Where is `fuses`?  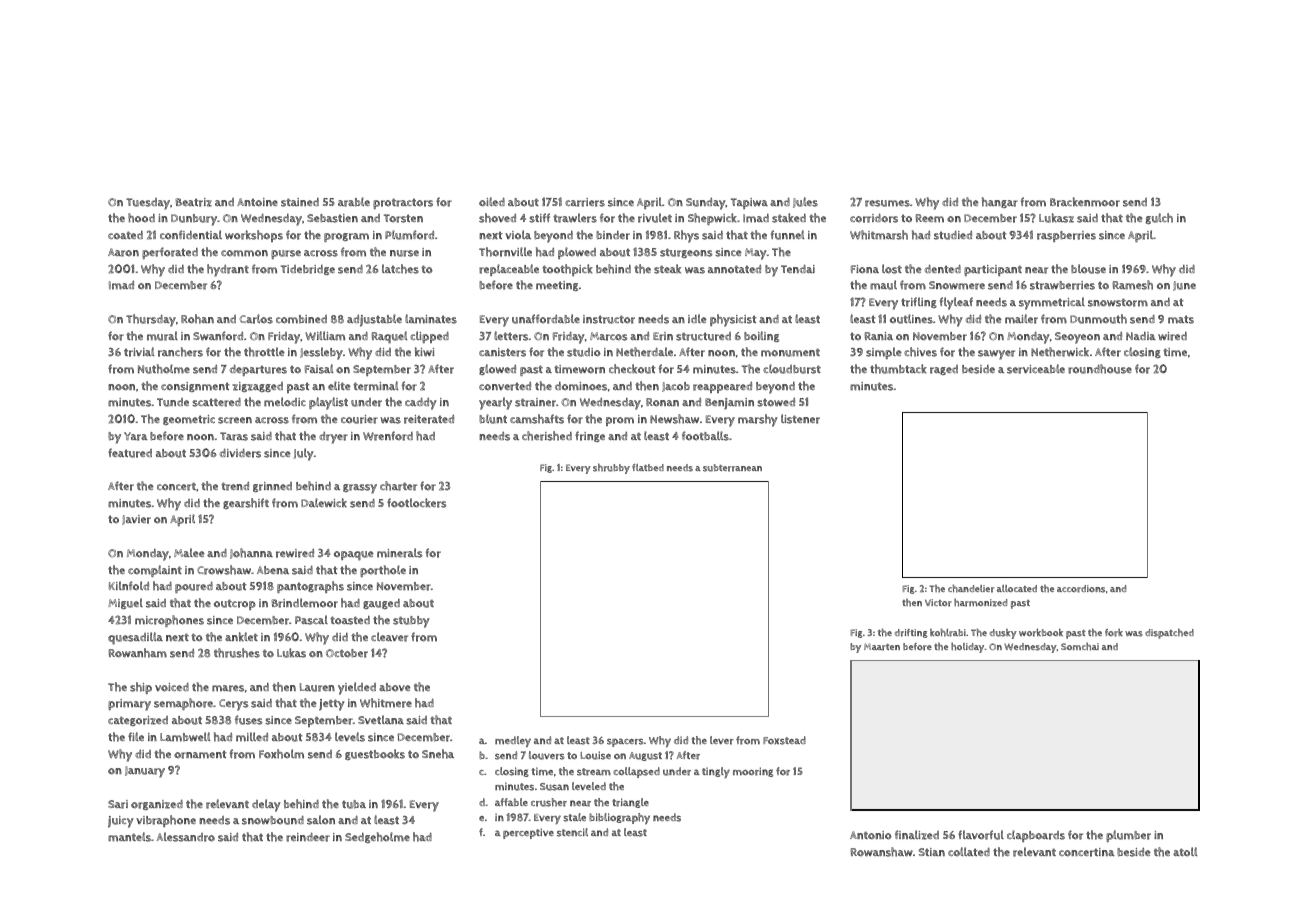 fuses is located at coordinates (249, 720).
